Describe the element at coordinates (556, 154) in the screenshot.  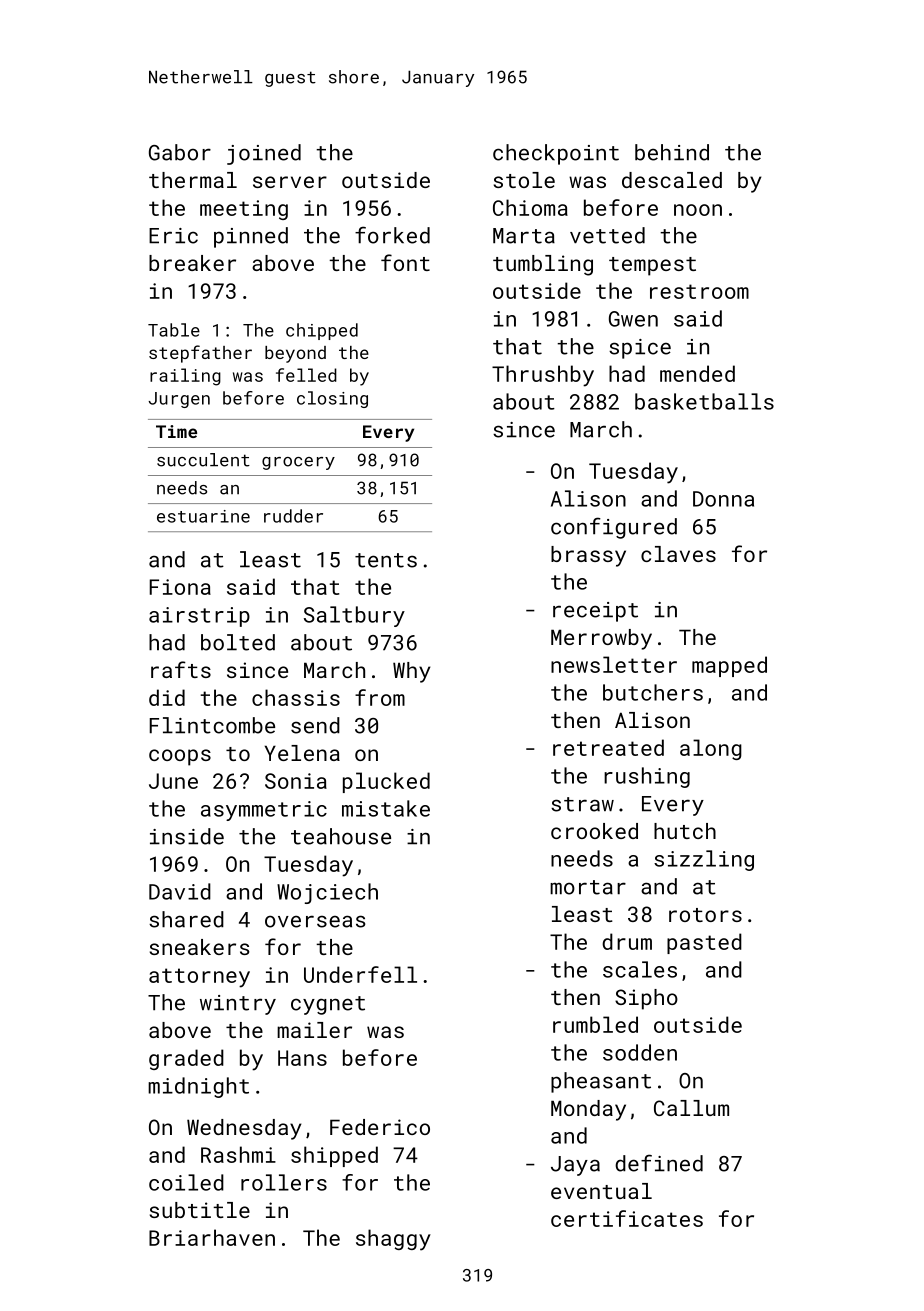
I see `checkpoint` at that location.
